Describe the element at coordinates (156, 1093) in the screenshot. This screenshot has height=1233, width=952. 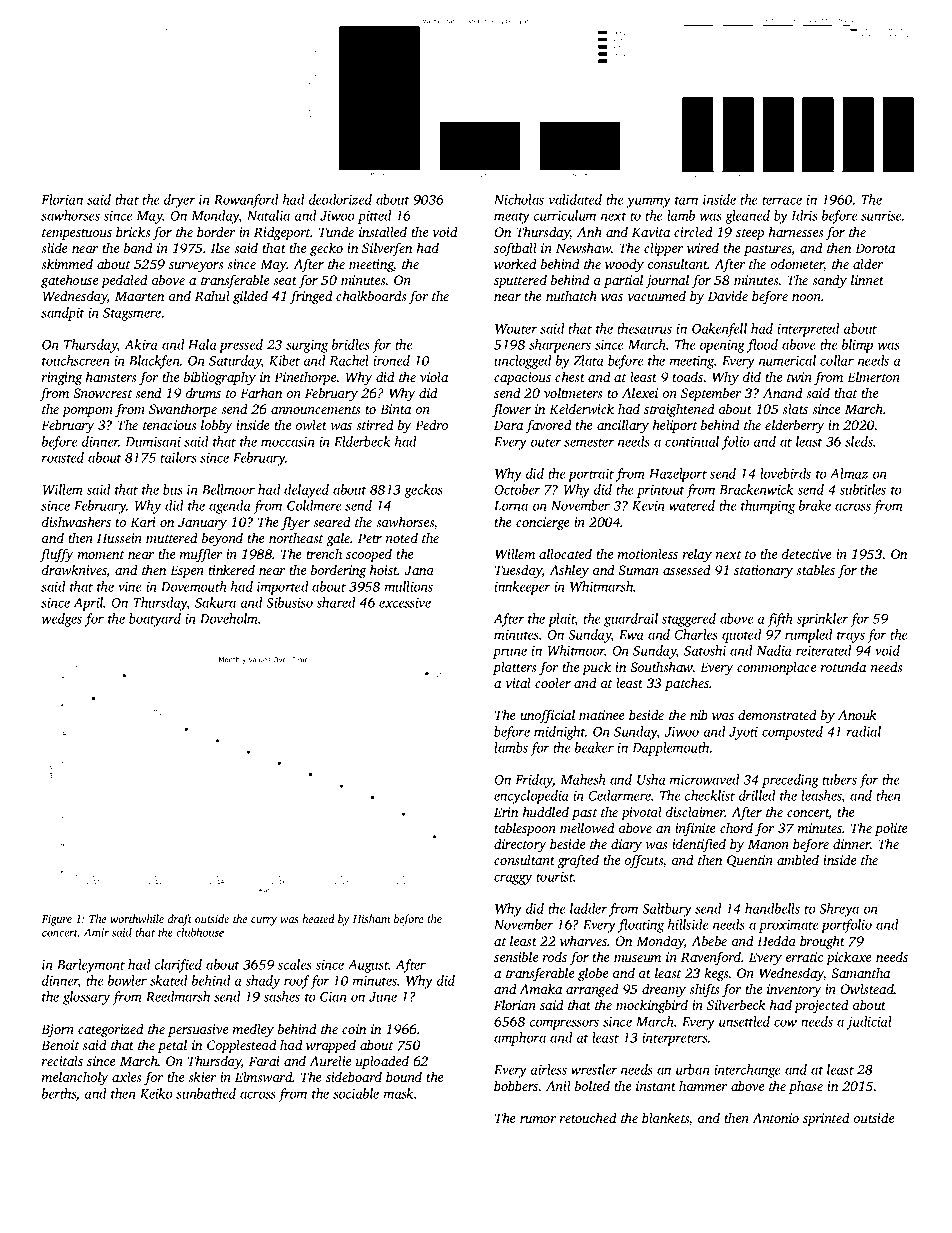
I see `Keiko` at that location.
